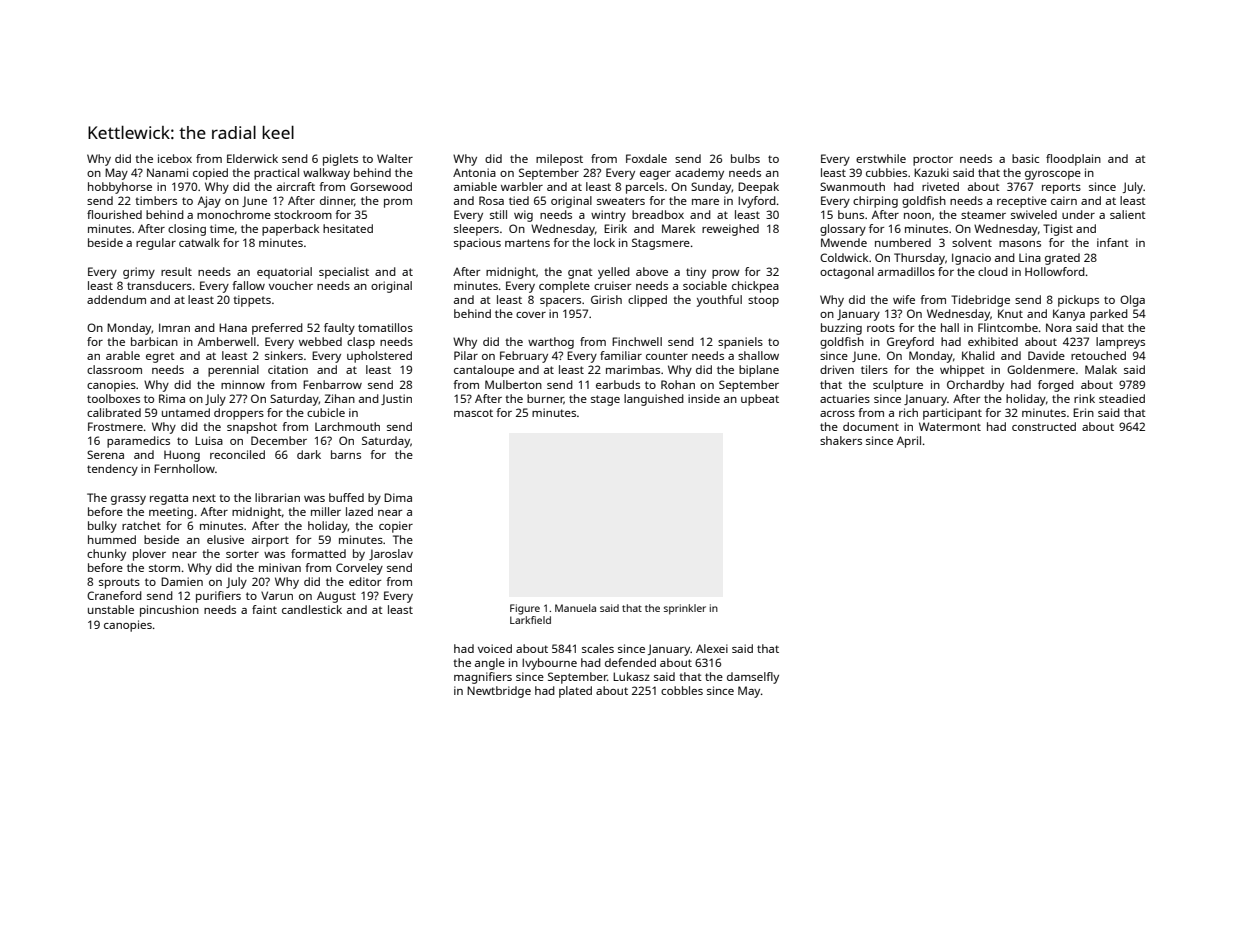  I want to click on scales, so click(598, 648).
